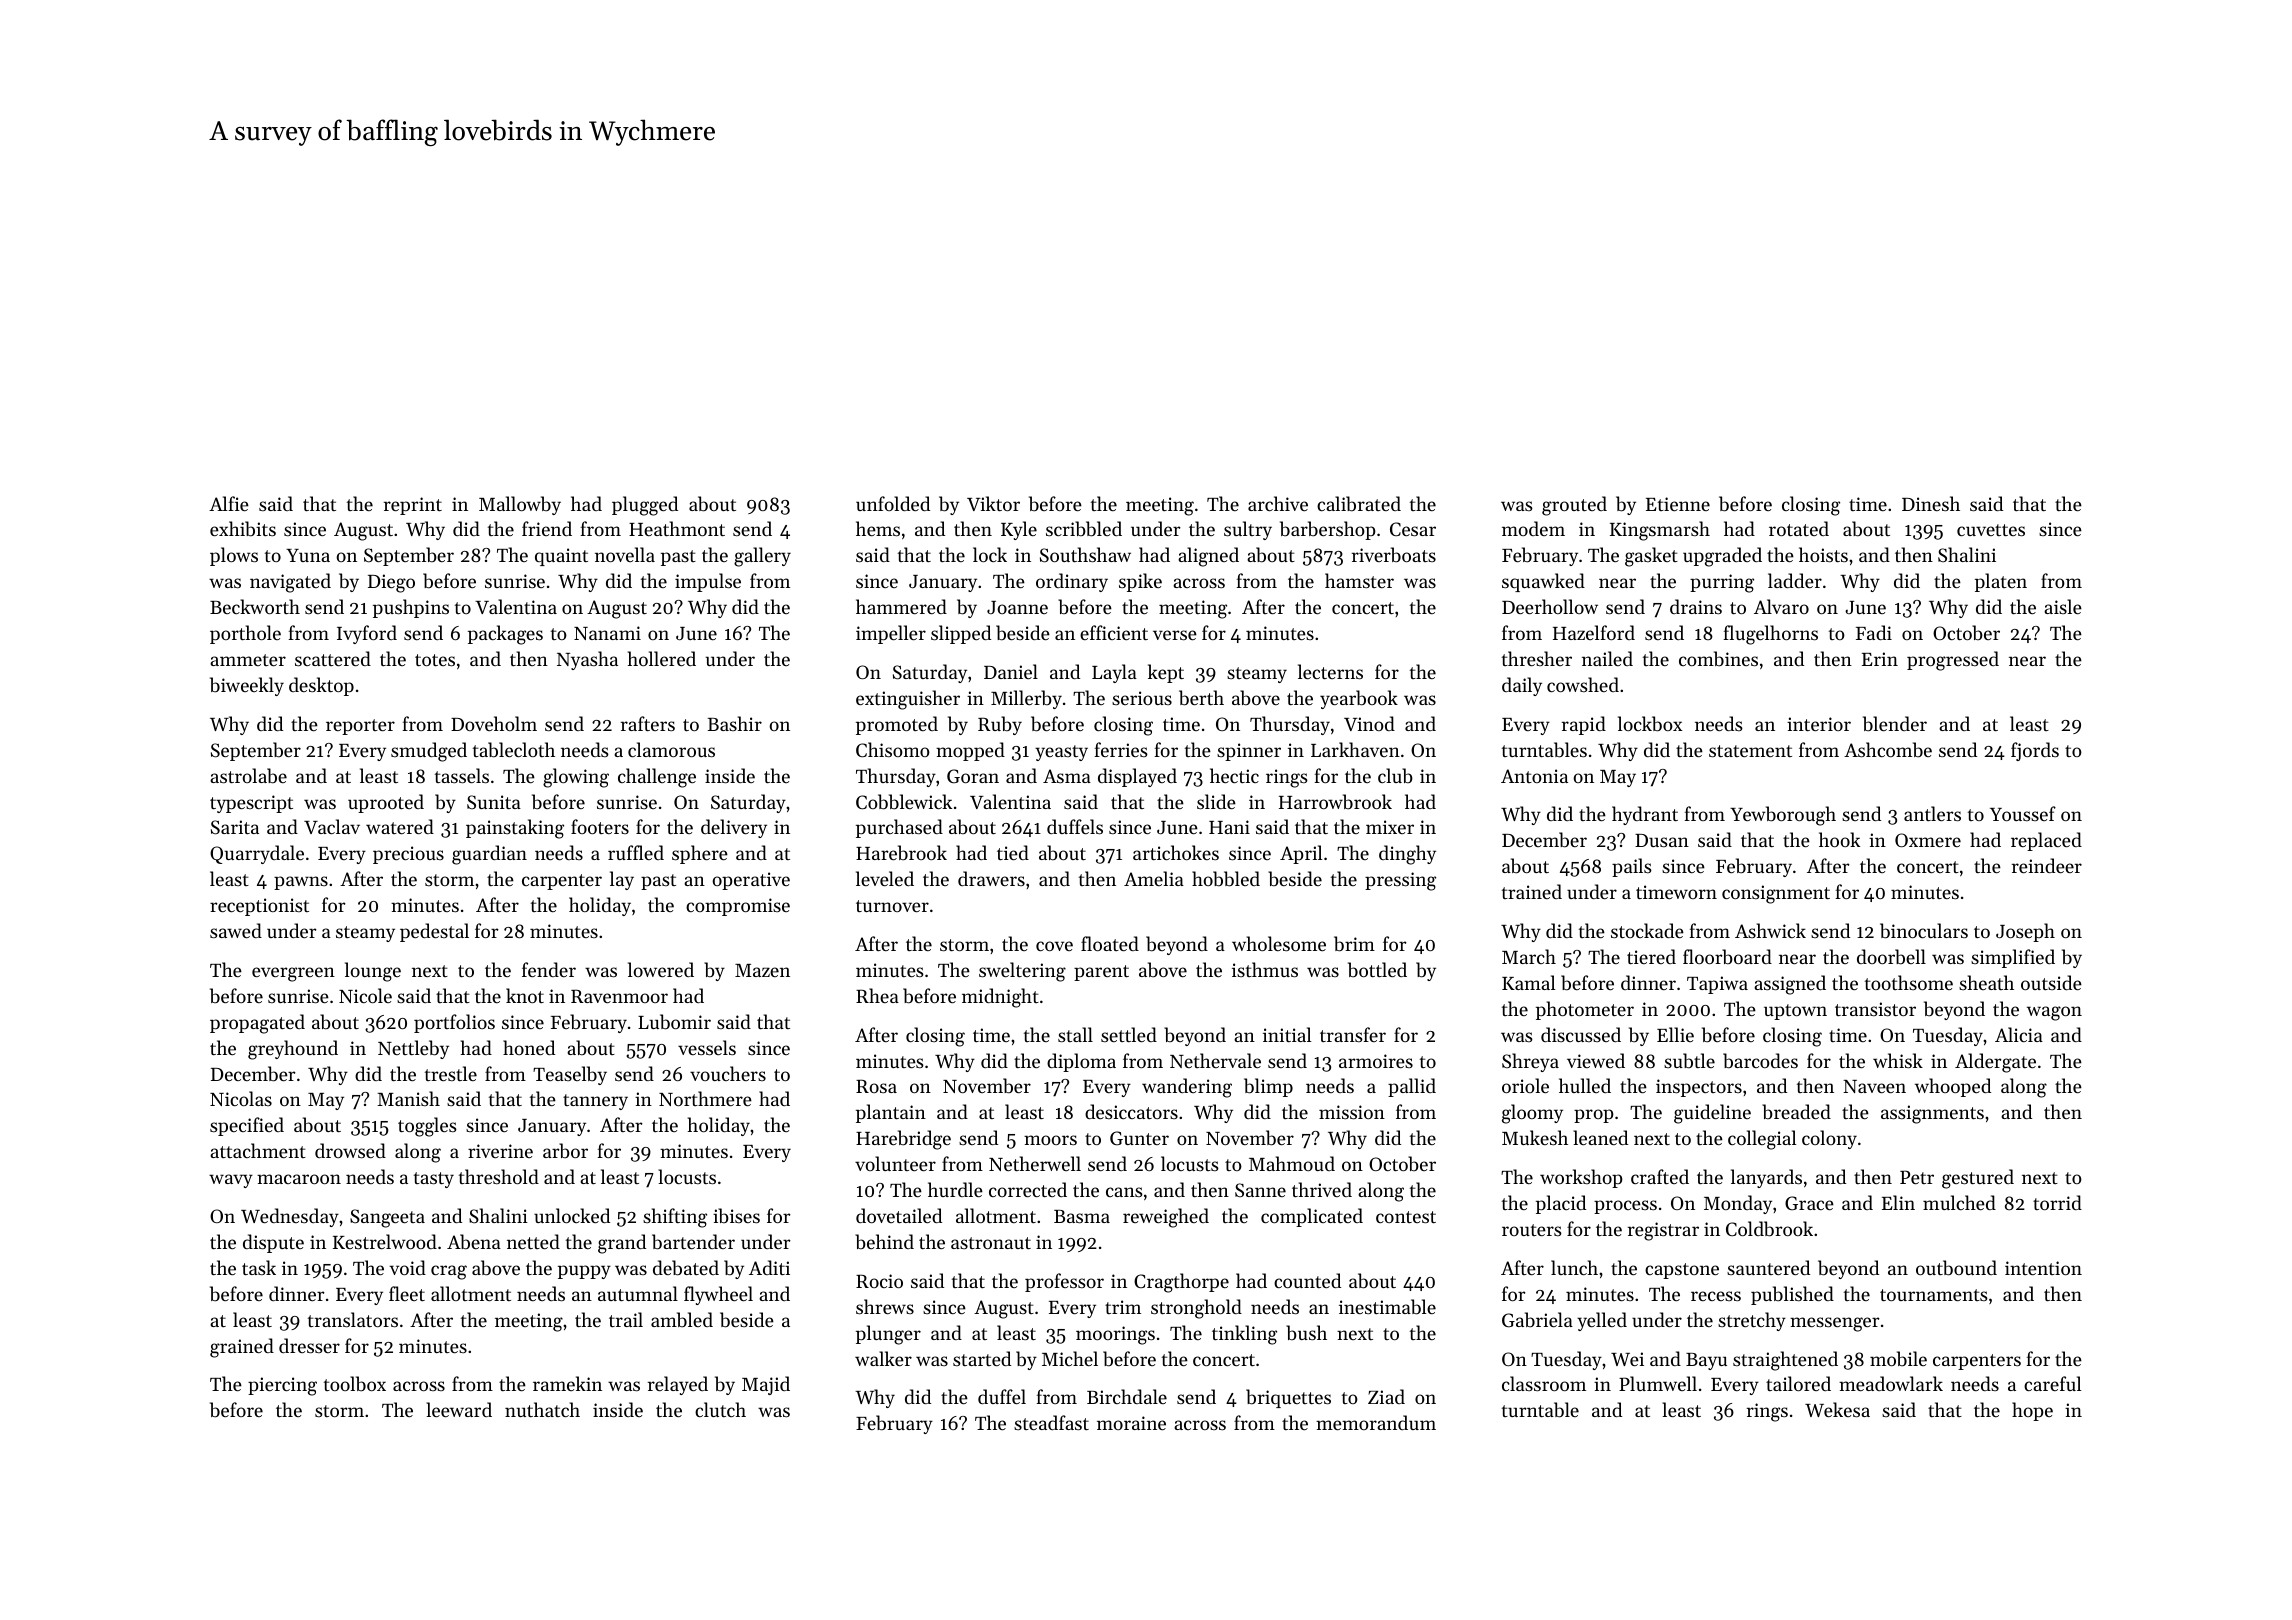 This page has height=1620, width=2292. I want to click on receptionist, so click(259, 907).
